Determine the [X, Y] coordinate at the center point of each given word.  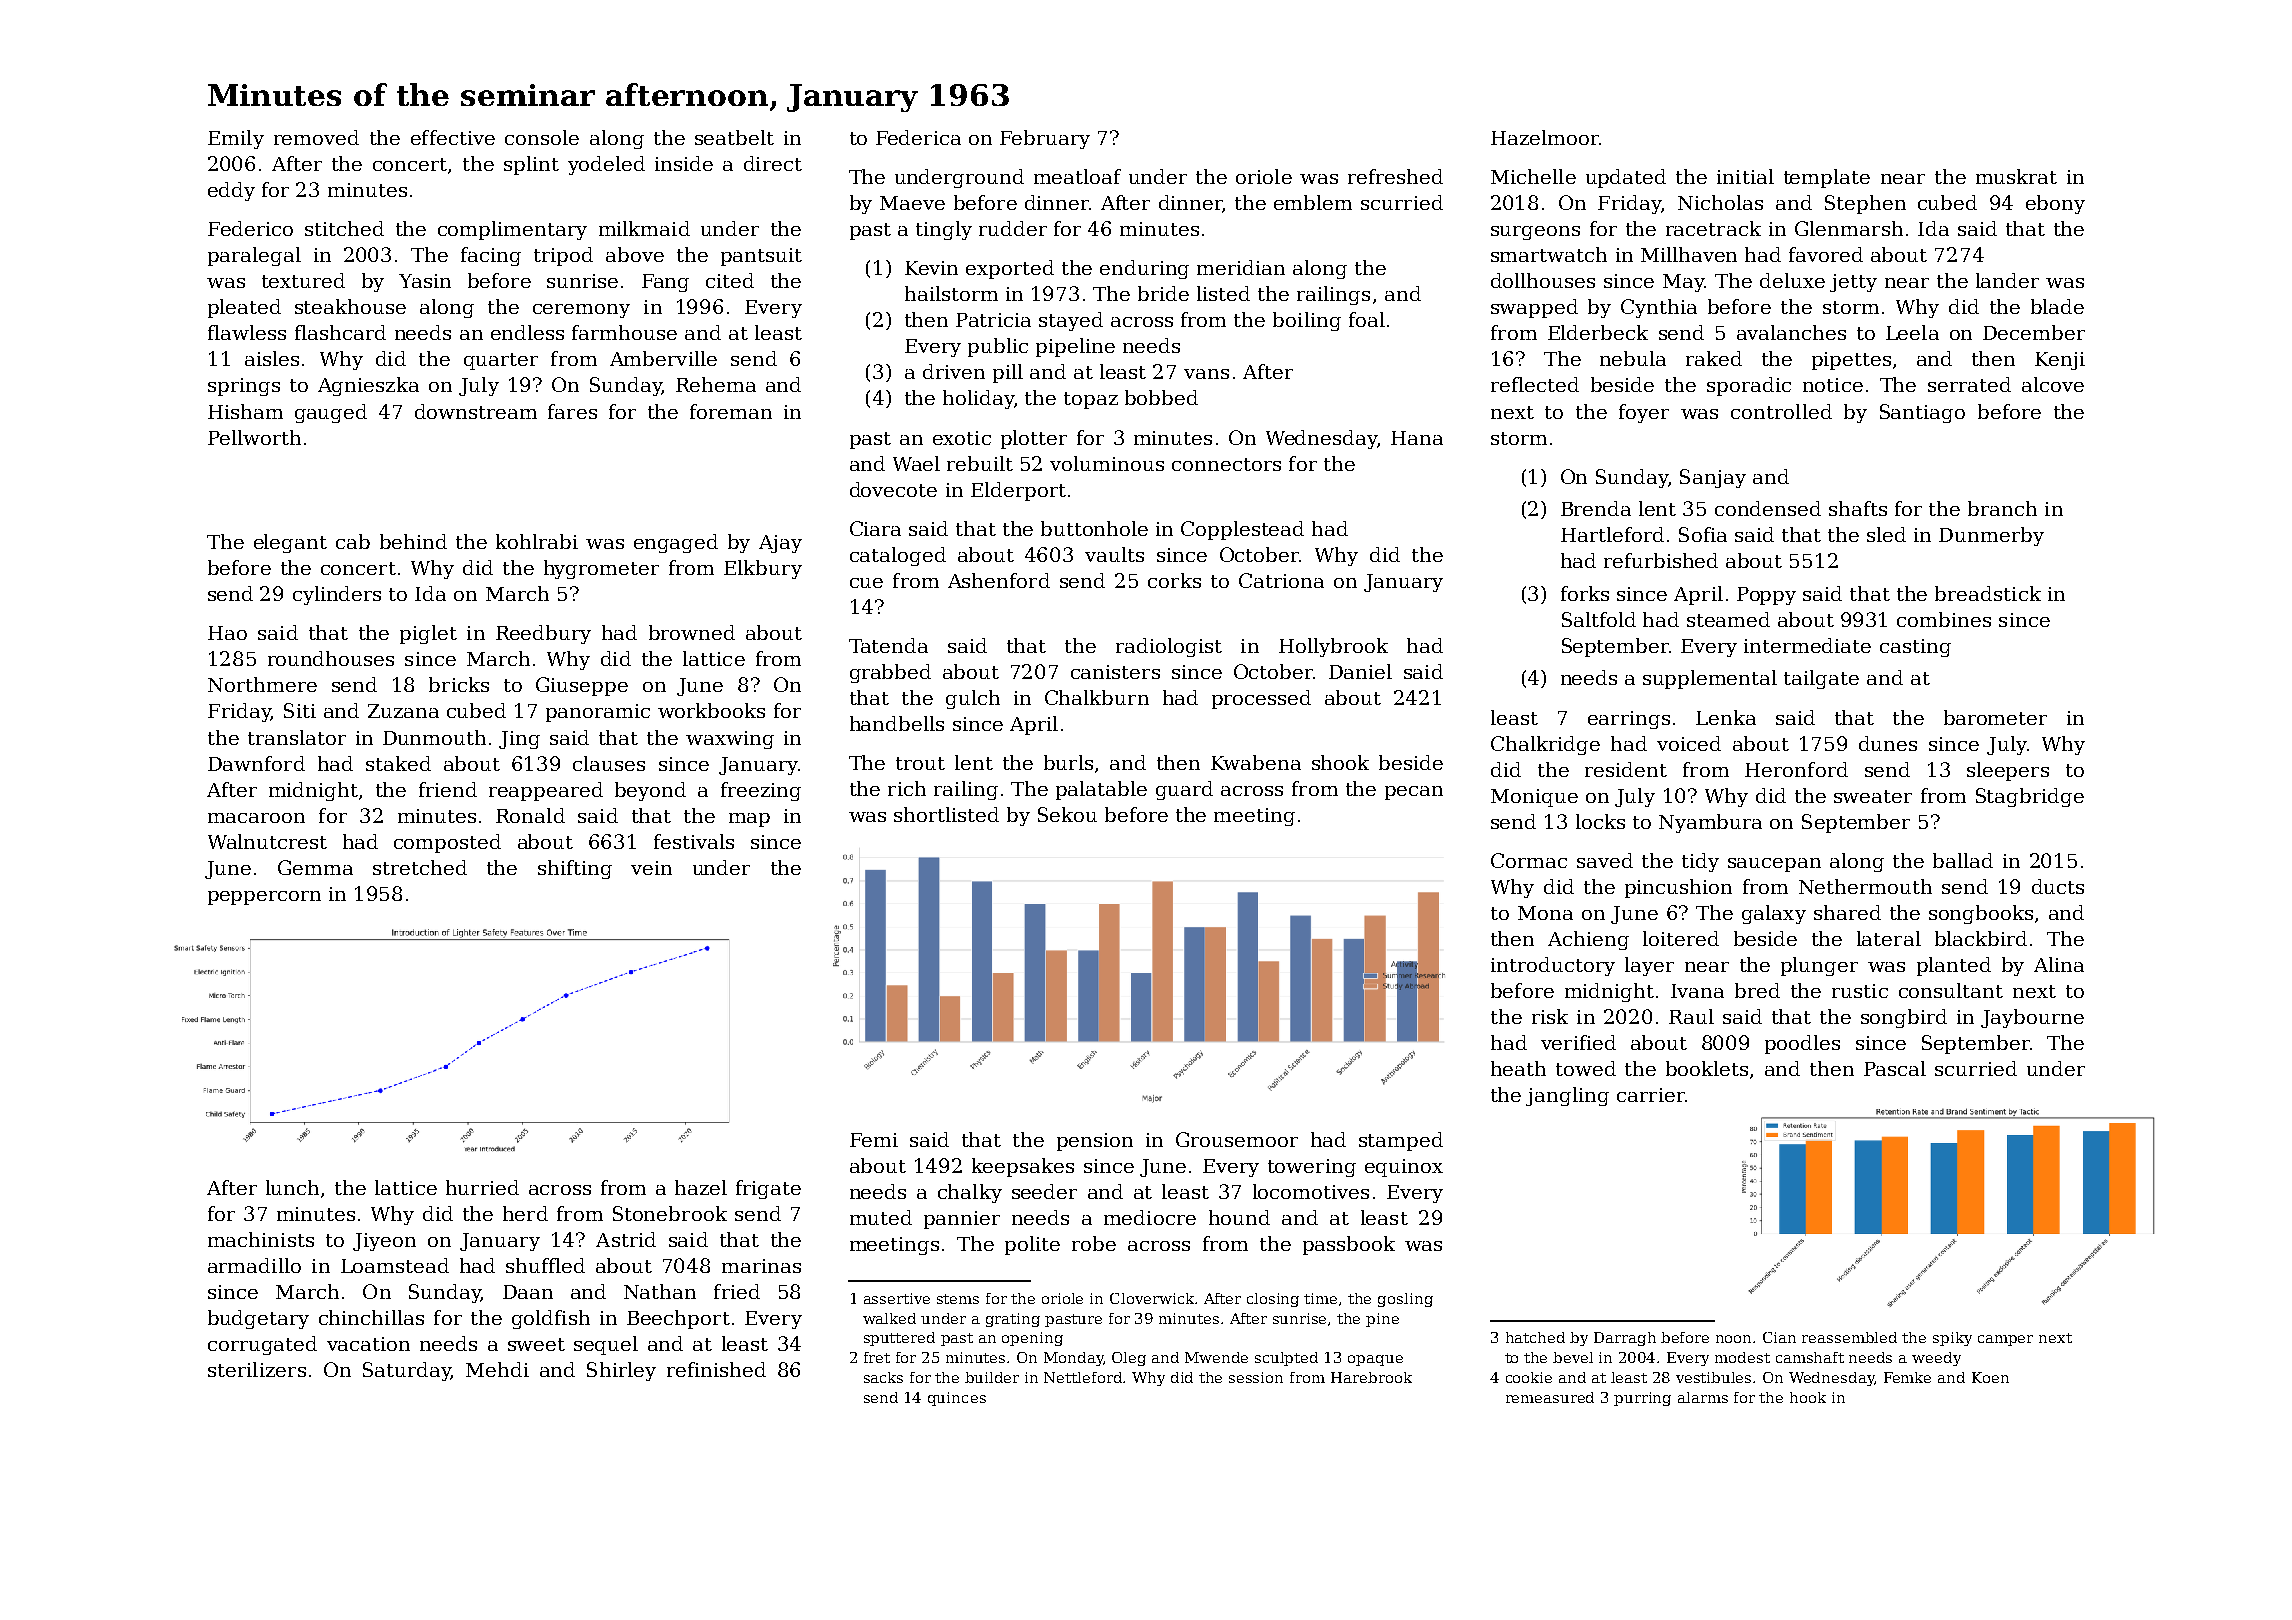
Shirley [621, 1371]
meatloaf [1077, 176]
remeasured [1550, 1397]
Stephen [1865, 204]
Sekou [1067, 814]
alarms [1703, 1397]
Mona [1545, 913]
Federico [250, 228]
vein [651, 868]
